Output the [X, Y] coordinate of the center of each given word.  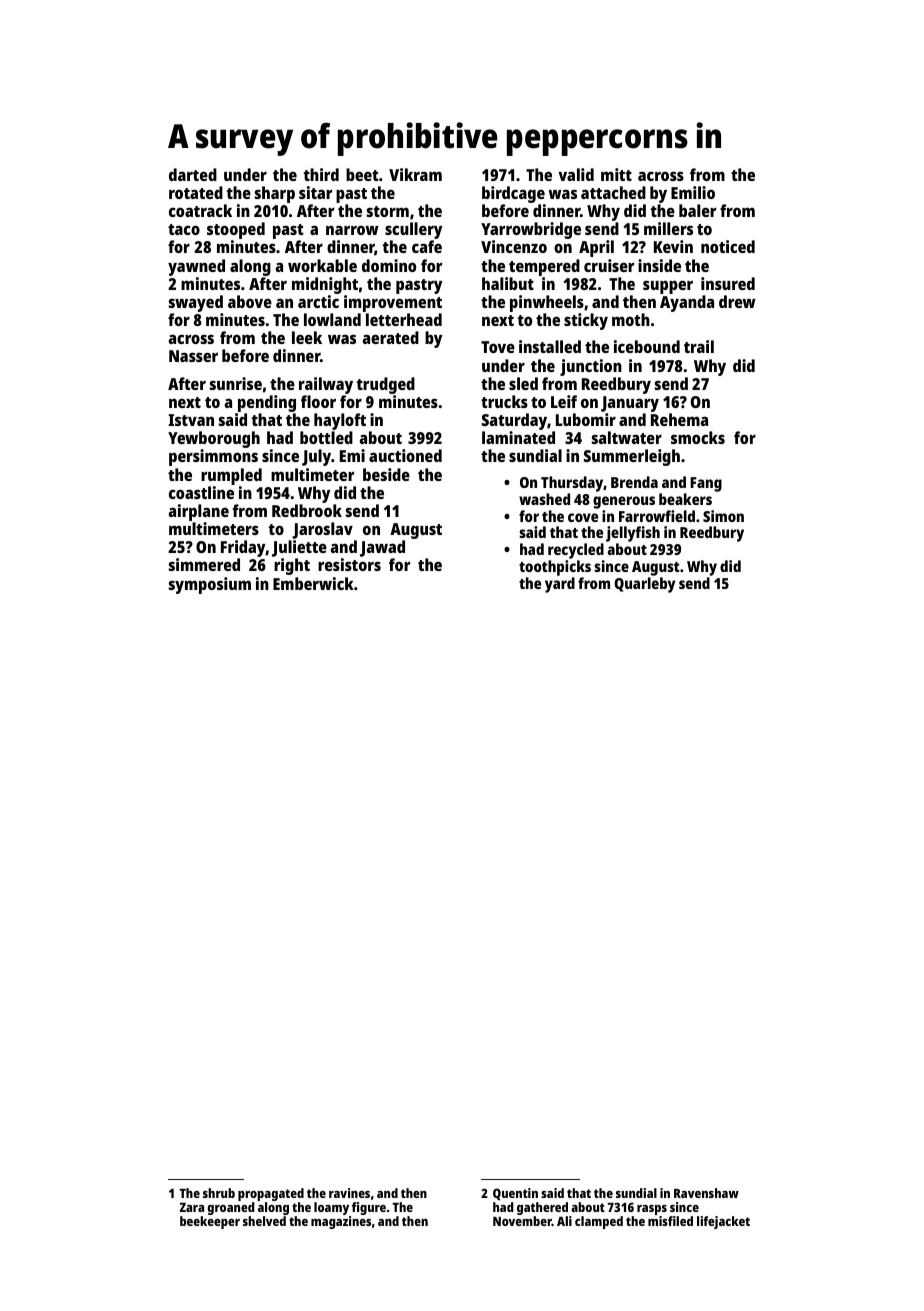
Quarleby [644, 585]
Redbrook [307, 510]
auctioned [405, 455]
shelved [264, 1221]
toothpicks [555, 568]
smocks [698, 437]
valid [576, 174]
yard [560, 585]
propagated [271, 1194]
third [321, 174]
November [522, 1221]
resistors [349, 564]
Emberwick [313, 583]
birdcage [513, 194]
